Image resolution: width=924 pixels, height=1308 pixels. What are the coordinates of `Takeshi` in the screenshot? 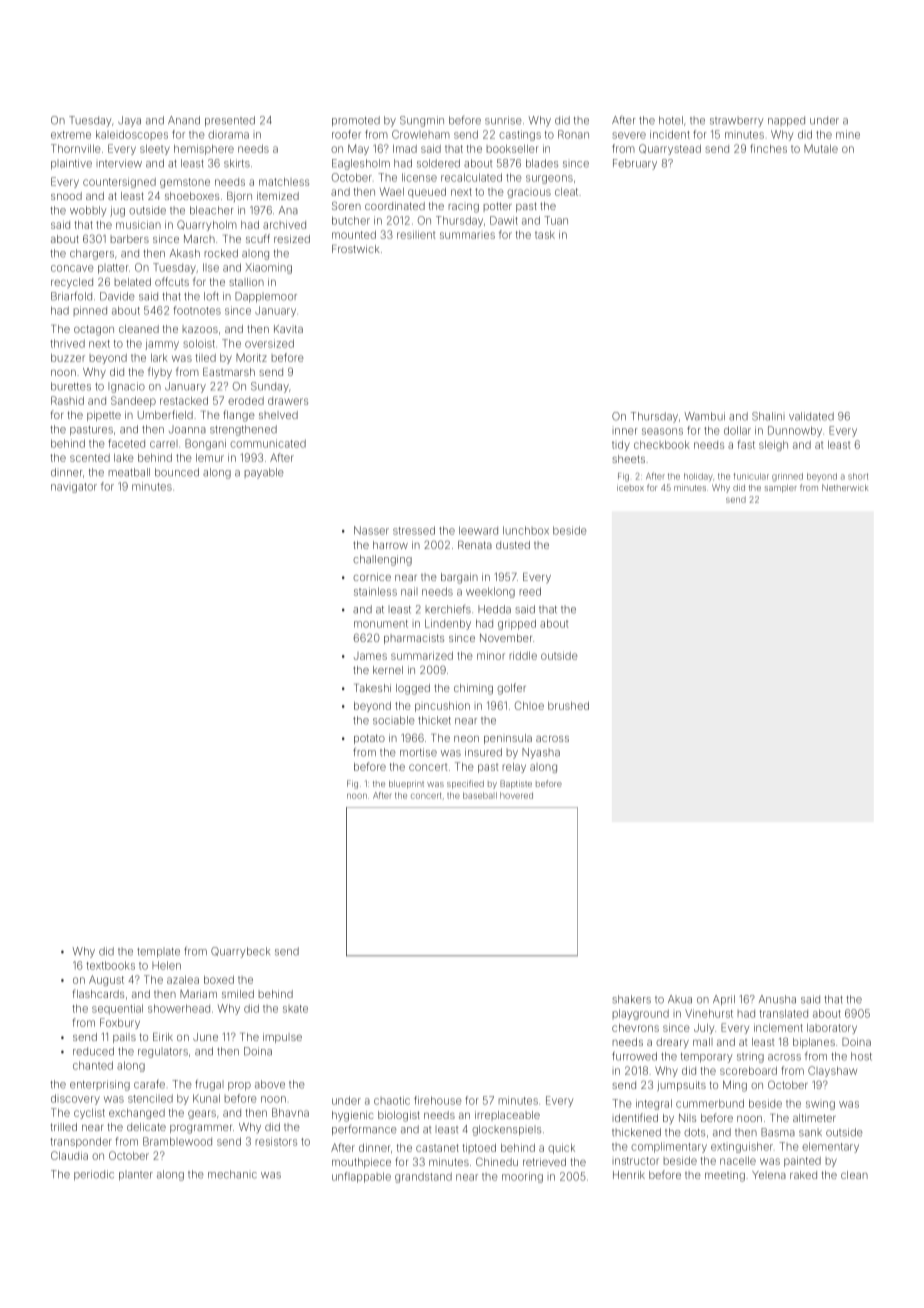 It's located at (372, 688).
